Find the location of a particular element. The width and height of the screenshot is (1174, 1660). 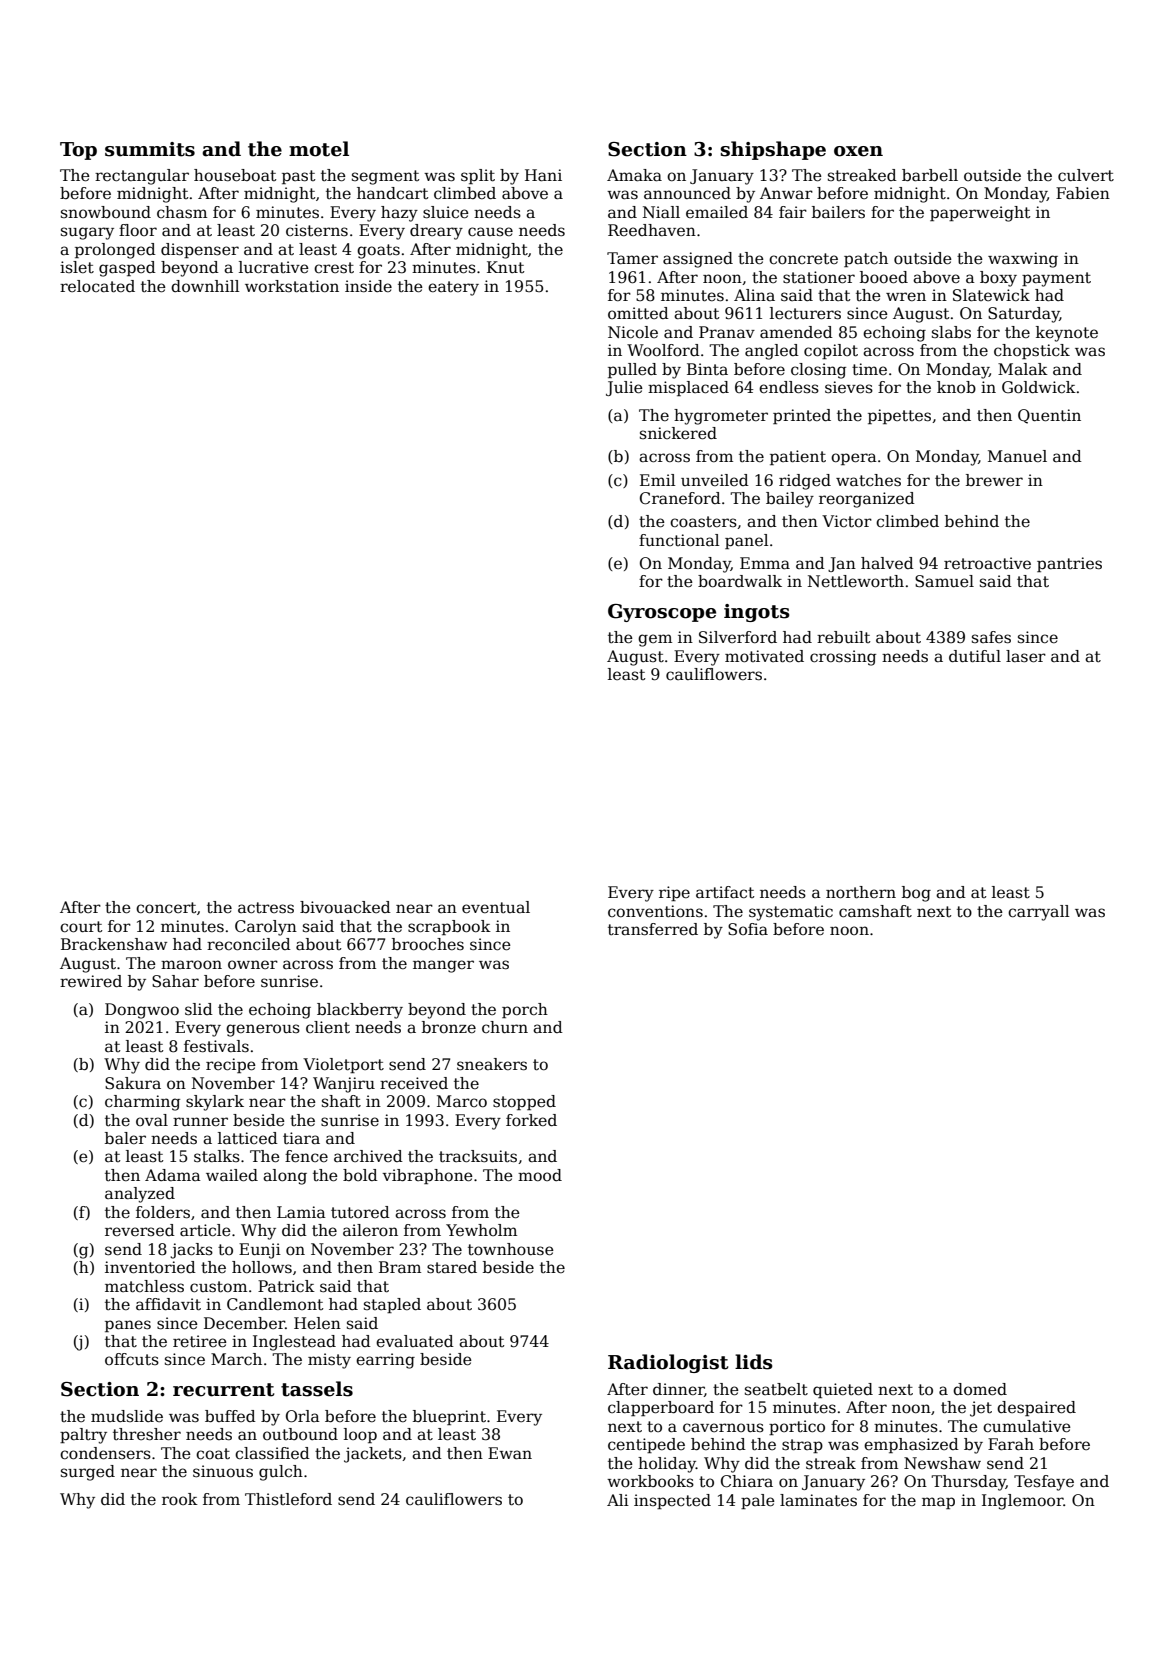

Radiologist is located at coordinates (668, 1363).
